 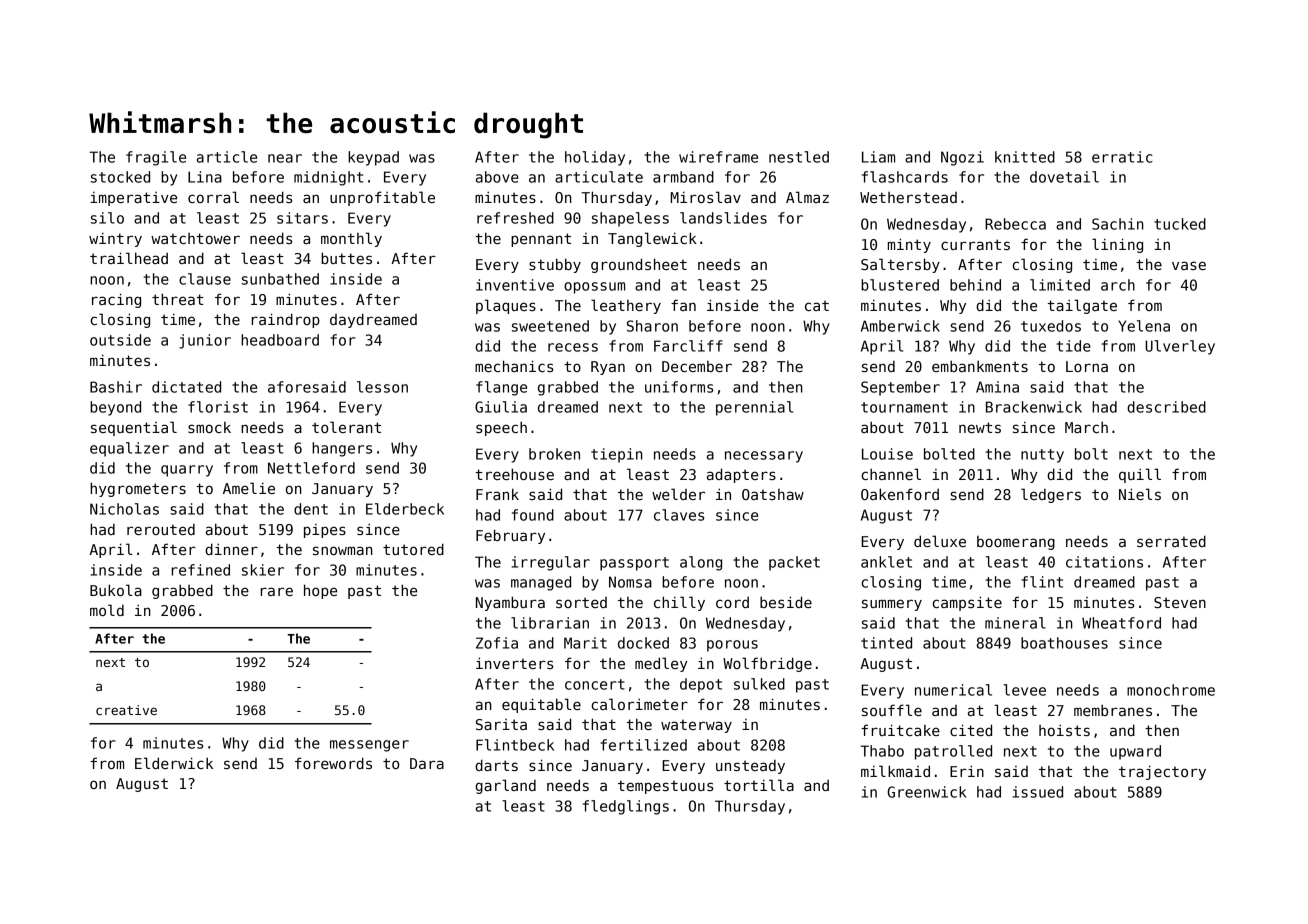 I want to click on channel, so click(x=891, y=474).
